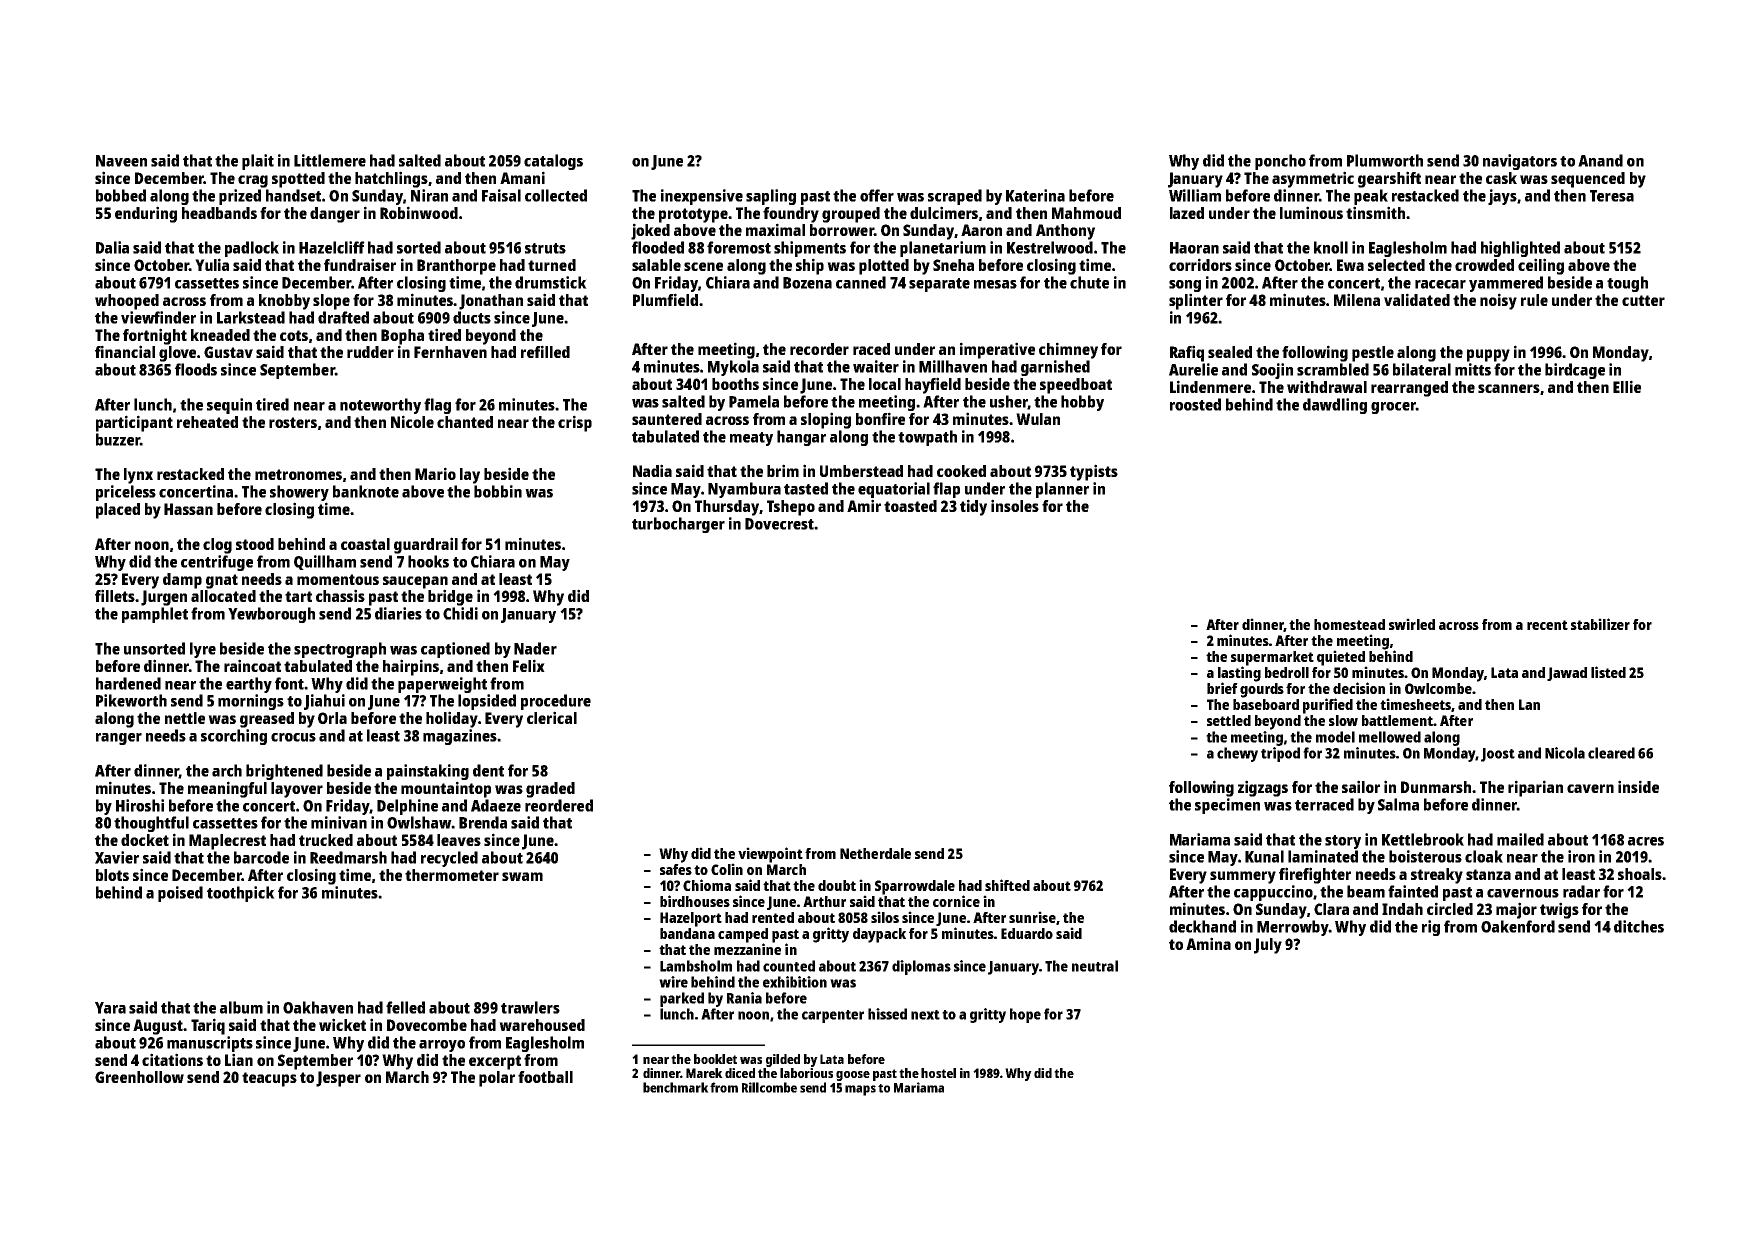 This page has width=1763, height=1246. What do you see at coordinates (1357, 299) in the page?
I see `Milena` at bounding box center [1357, 299].
